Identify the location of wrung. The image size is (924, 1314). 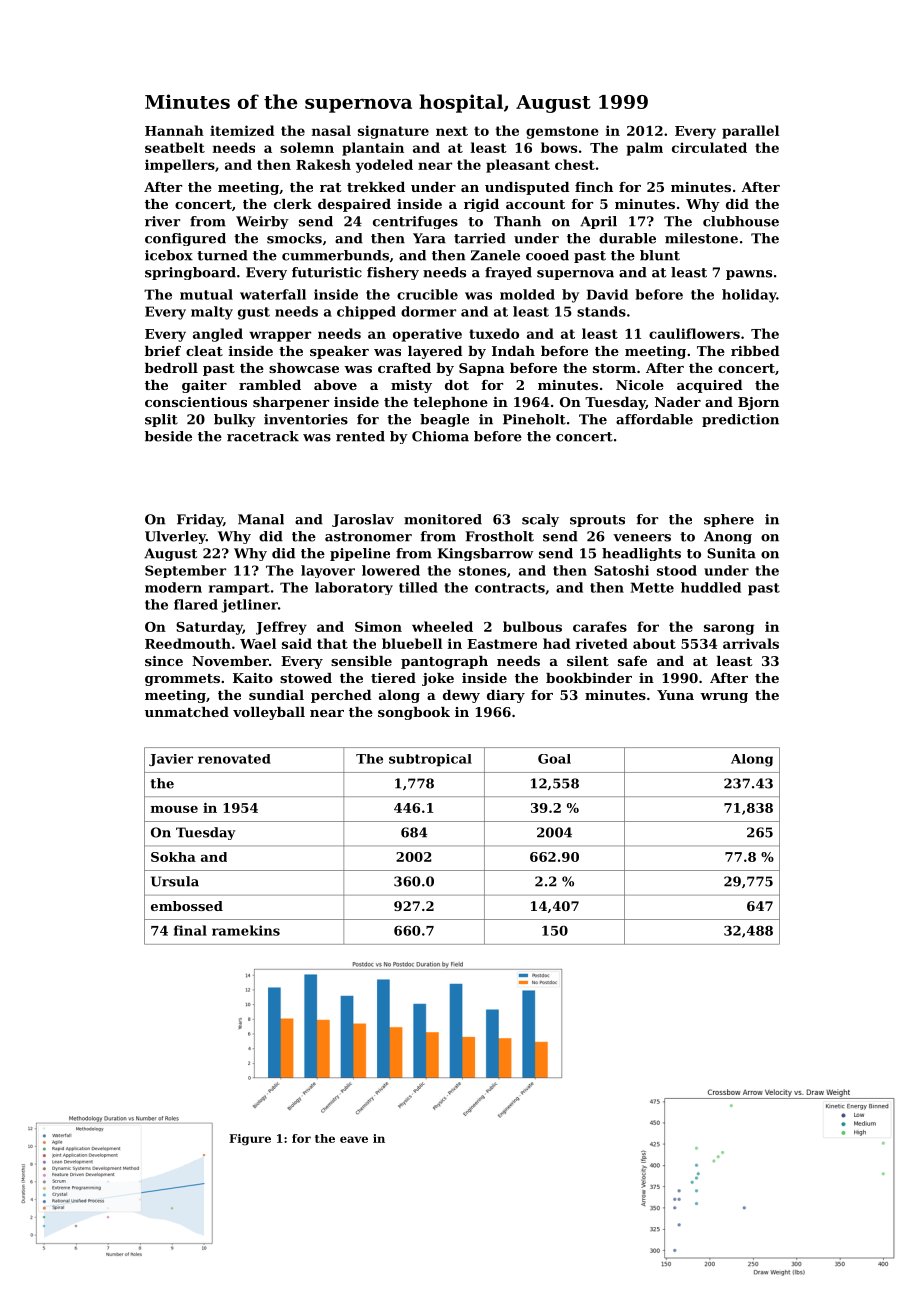
(724, 698).
